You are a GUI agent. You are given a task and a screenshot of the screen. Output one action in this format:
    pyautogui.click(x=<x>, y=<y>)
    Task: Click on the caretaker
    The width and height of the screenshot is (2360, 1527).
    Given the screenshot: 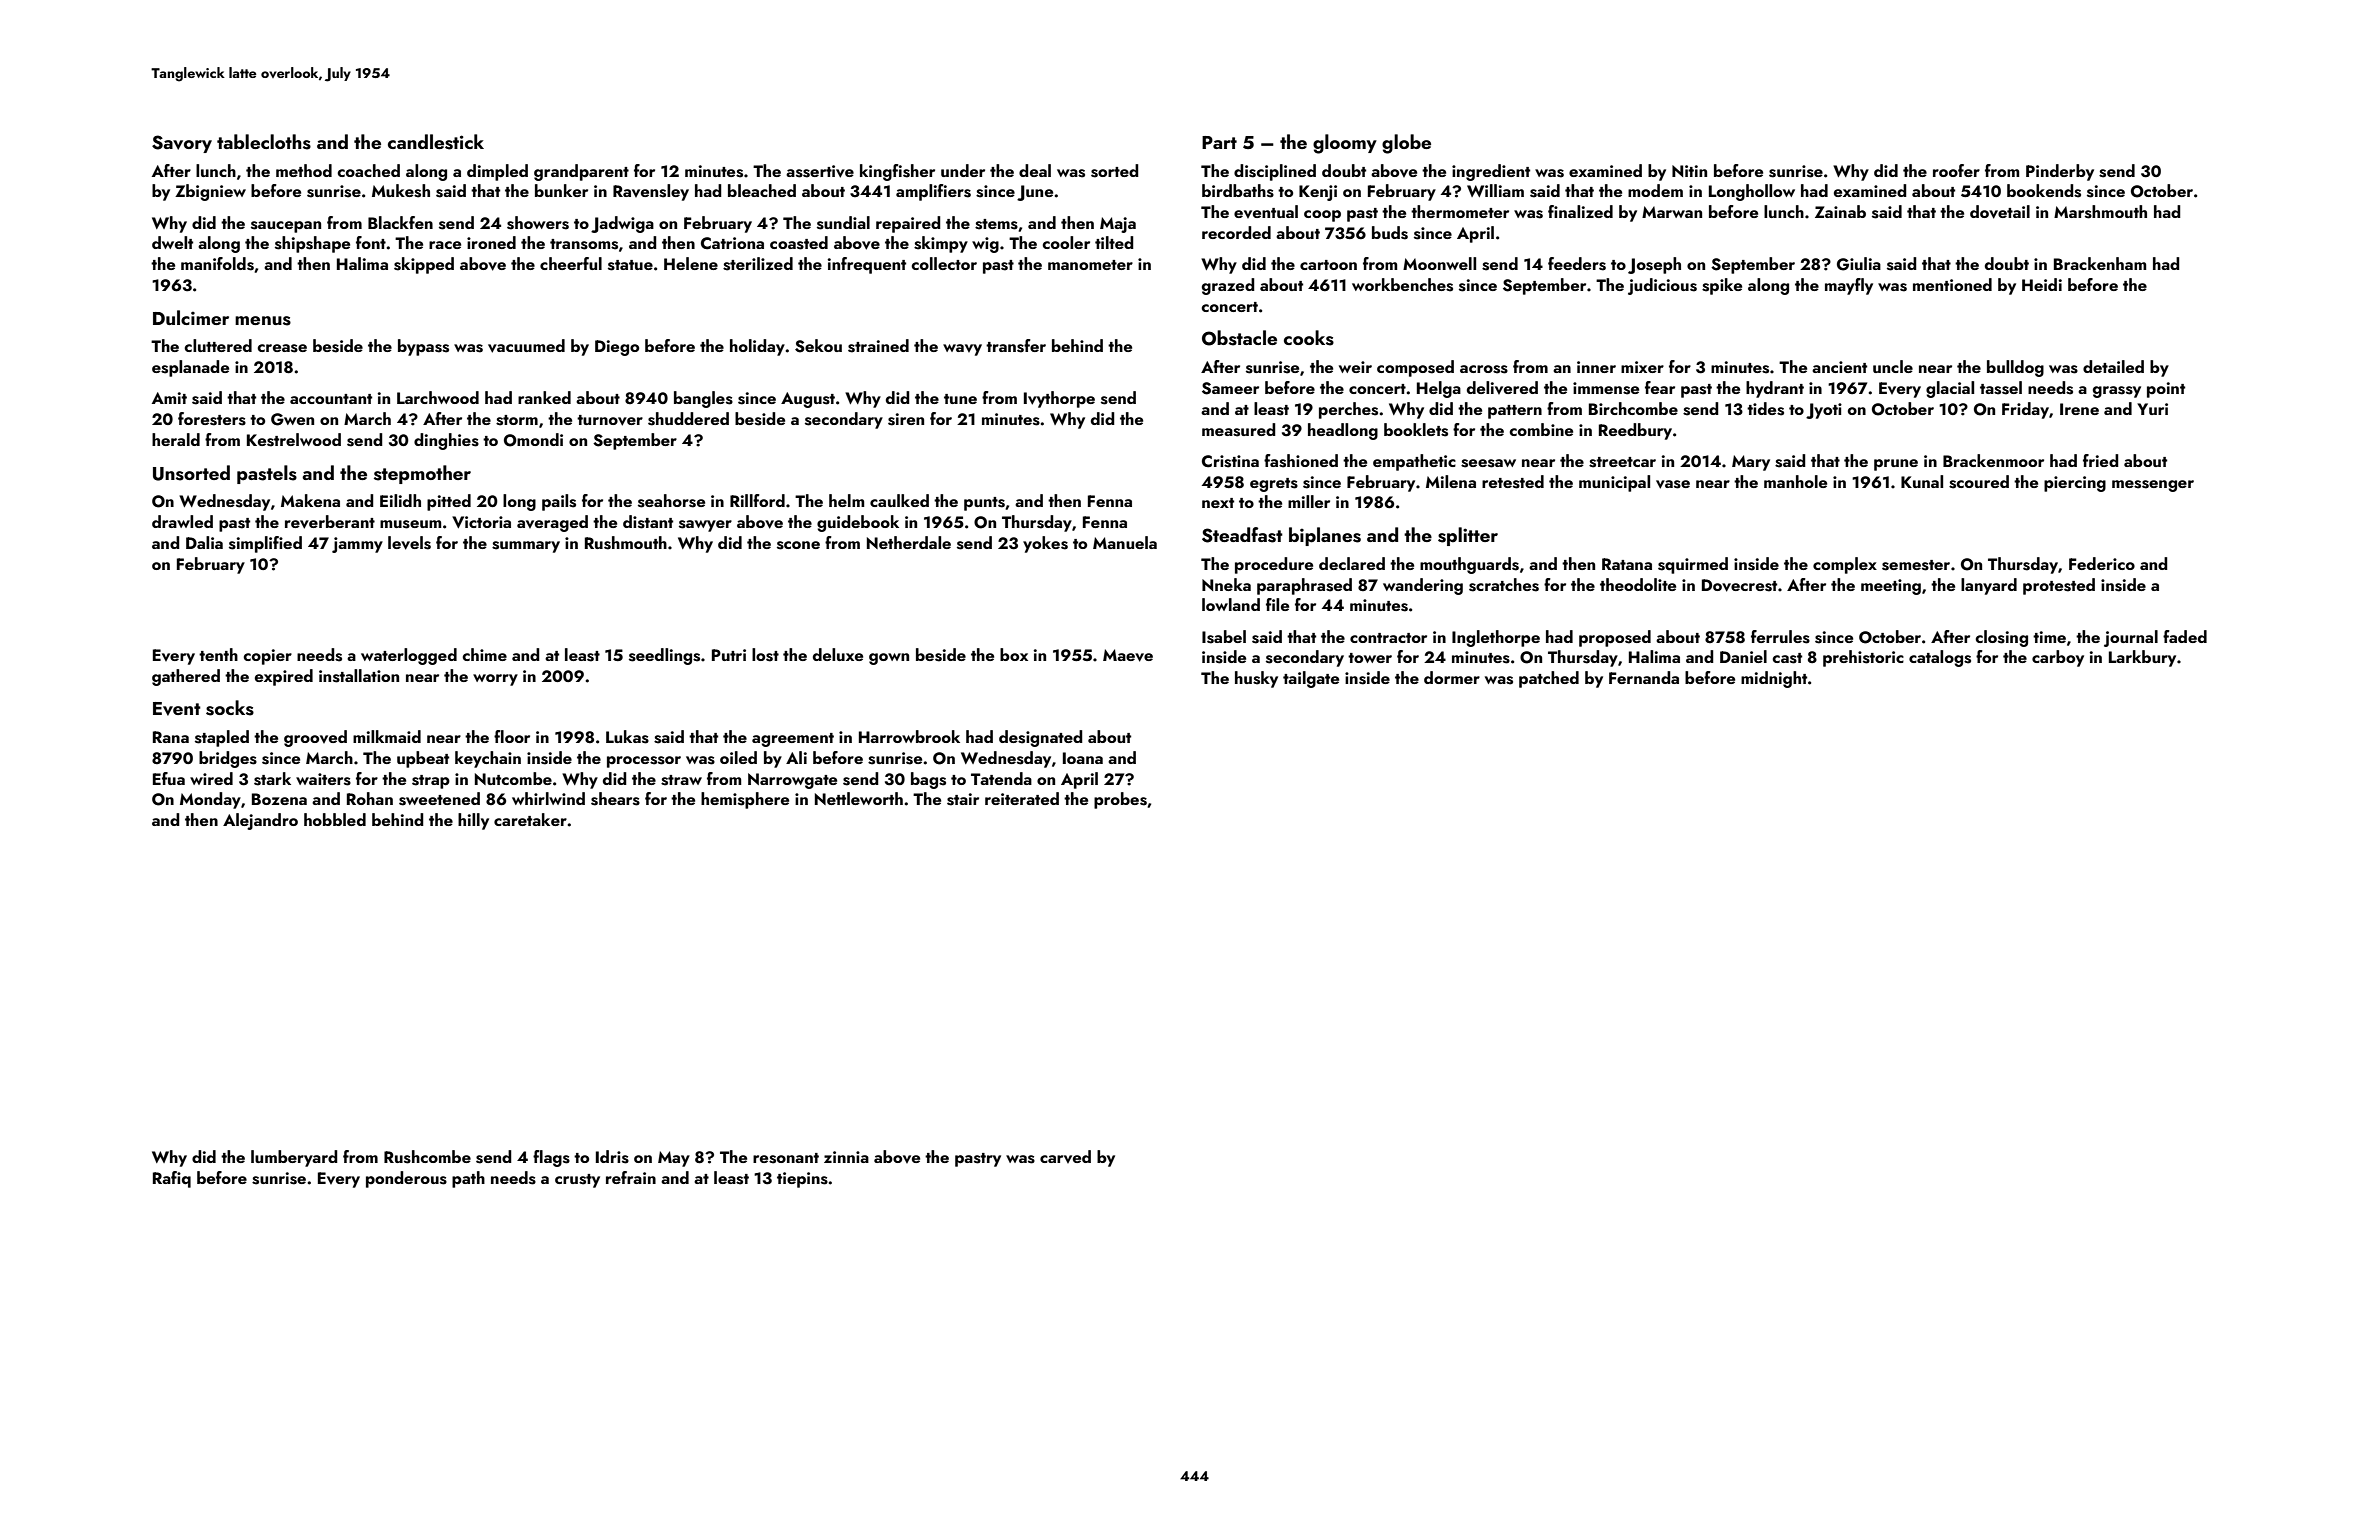 What is the action you would take?
    pyautogui.click(x=530, y=819)
